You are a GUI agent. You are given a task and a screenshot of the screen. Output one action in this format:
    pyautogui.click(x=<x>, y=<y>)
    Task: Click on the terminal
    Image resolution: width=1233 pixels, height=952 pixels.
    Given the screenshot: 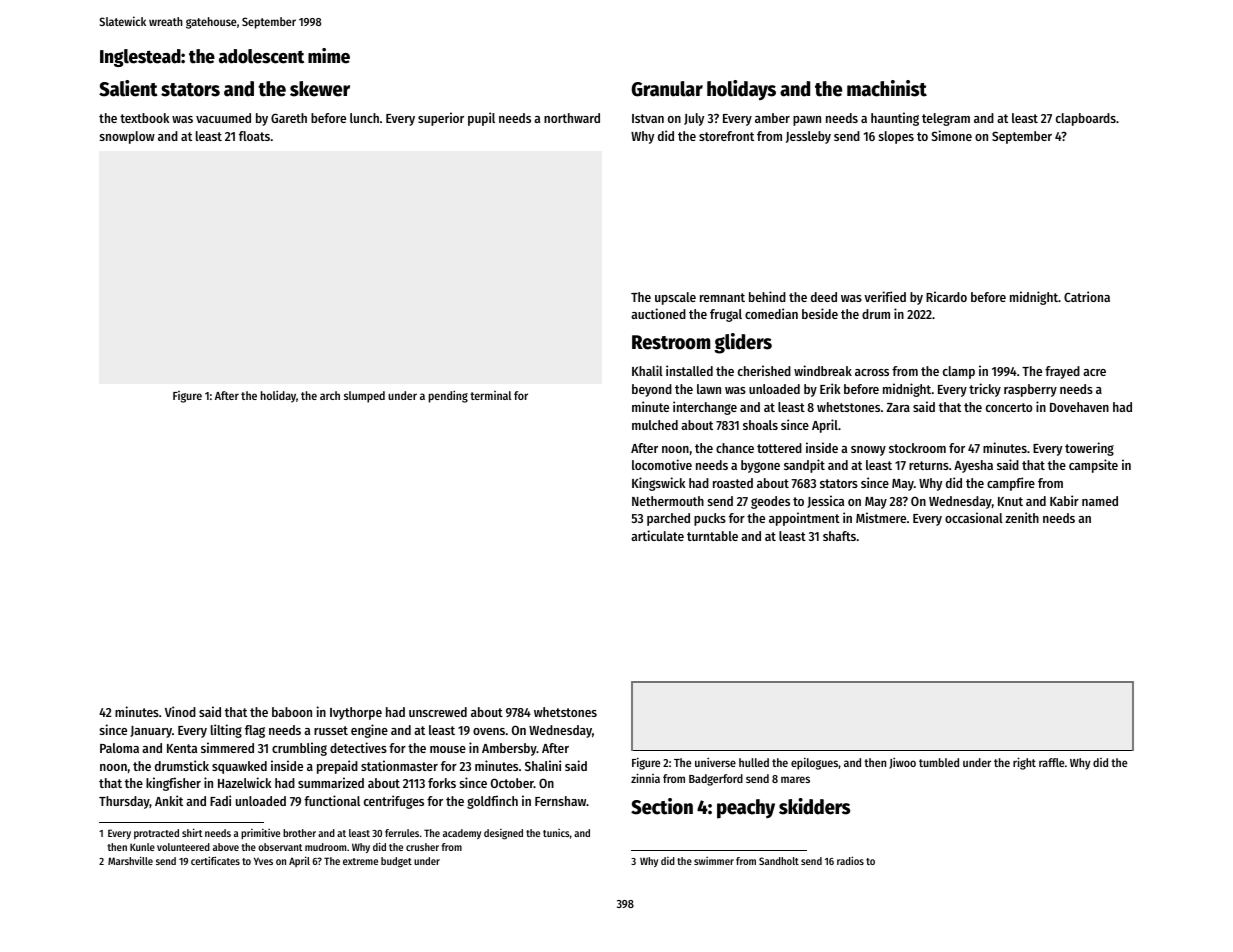 What is the action you would take?
    pyautogui.click(x=490, y=395)
